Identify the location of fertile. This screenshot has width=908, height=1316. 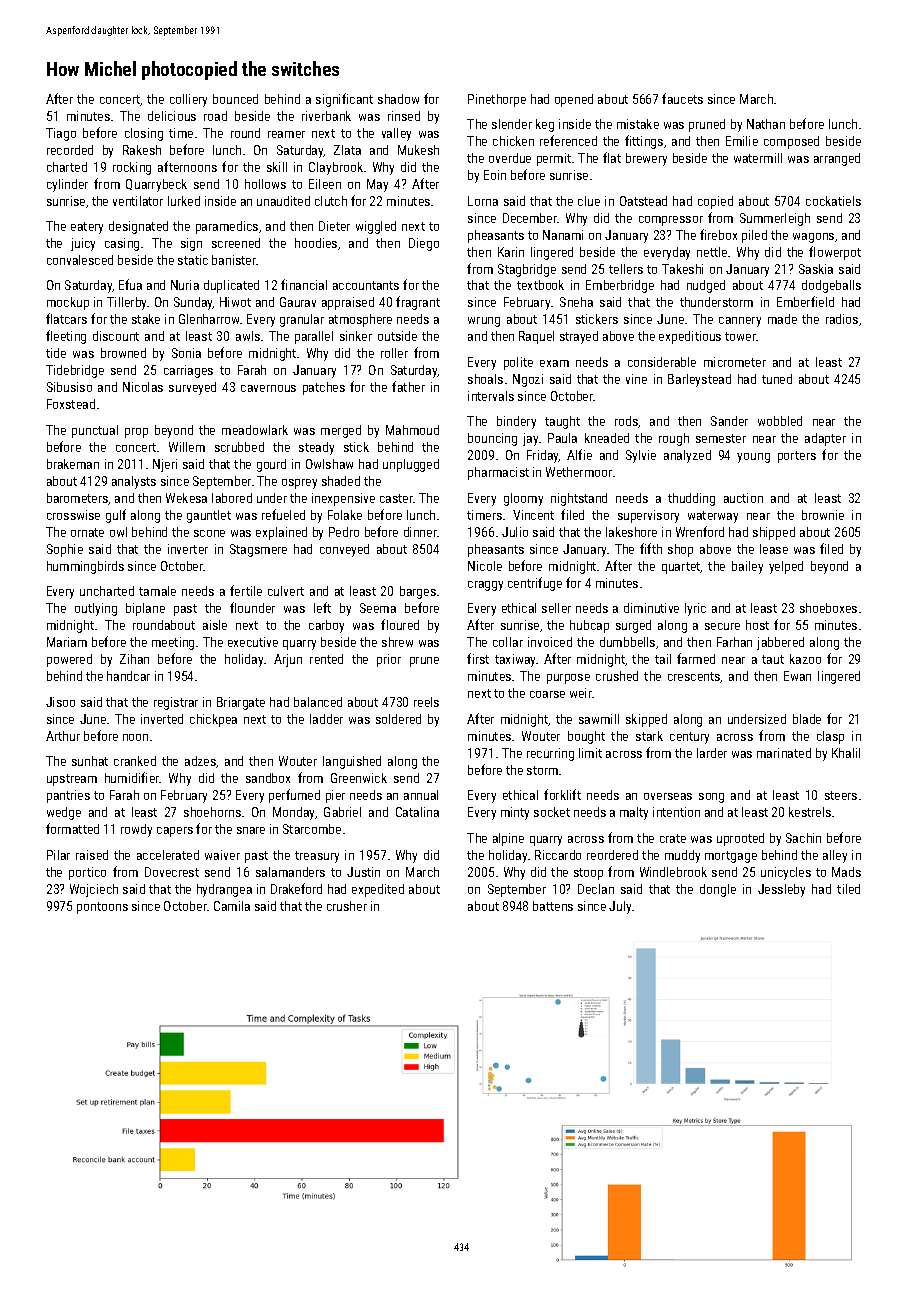
(246, 590).
